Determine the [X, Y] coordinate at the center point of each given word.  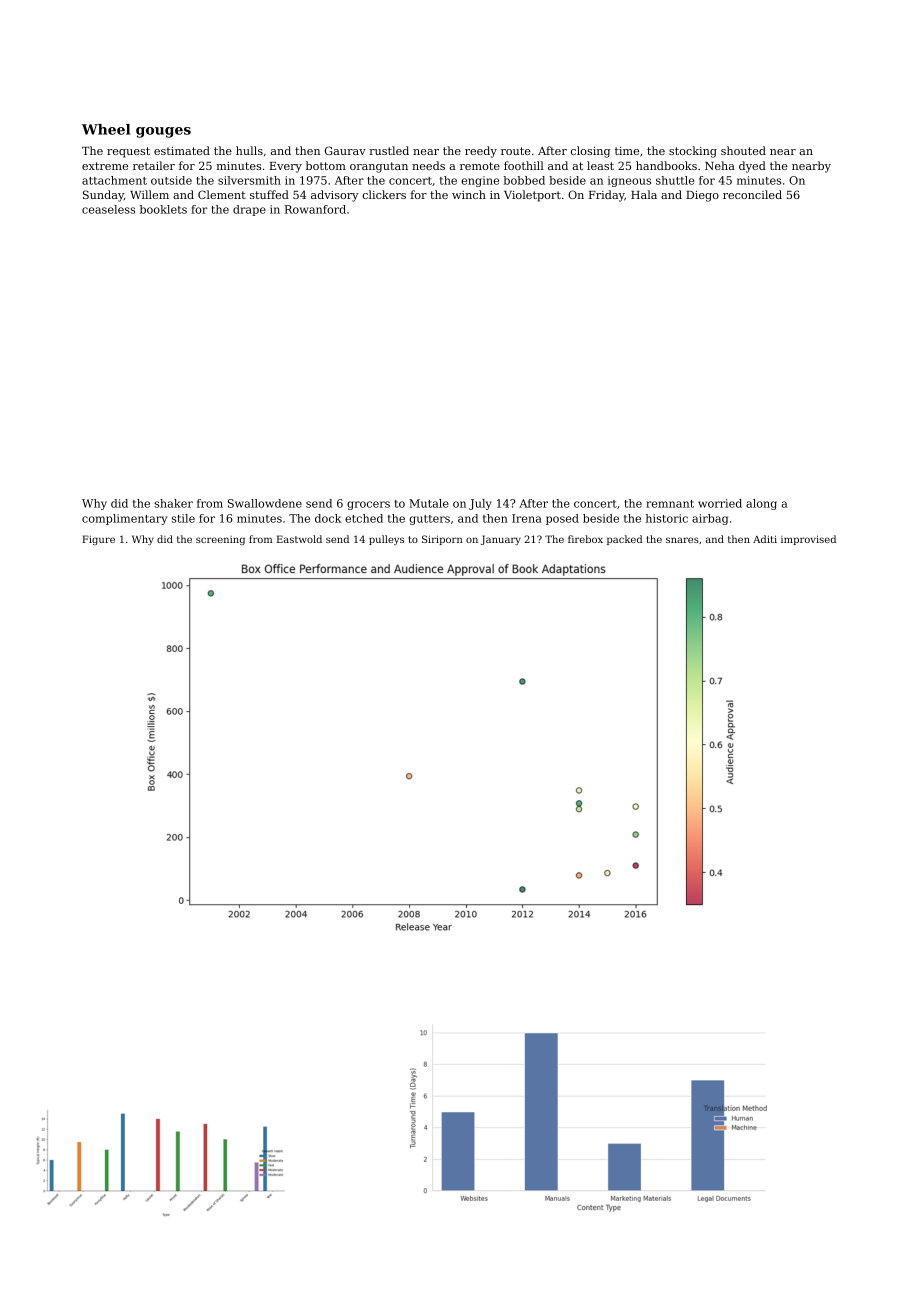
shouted [743, 150]
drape [249, 210]
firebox [585, 539]
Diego [702, 196]
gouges [163, 132]
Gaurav [345, 150]
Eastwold [299, 539]
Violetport [532, 196]
